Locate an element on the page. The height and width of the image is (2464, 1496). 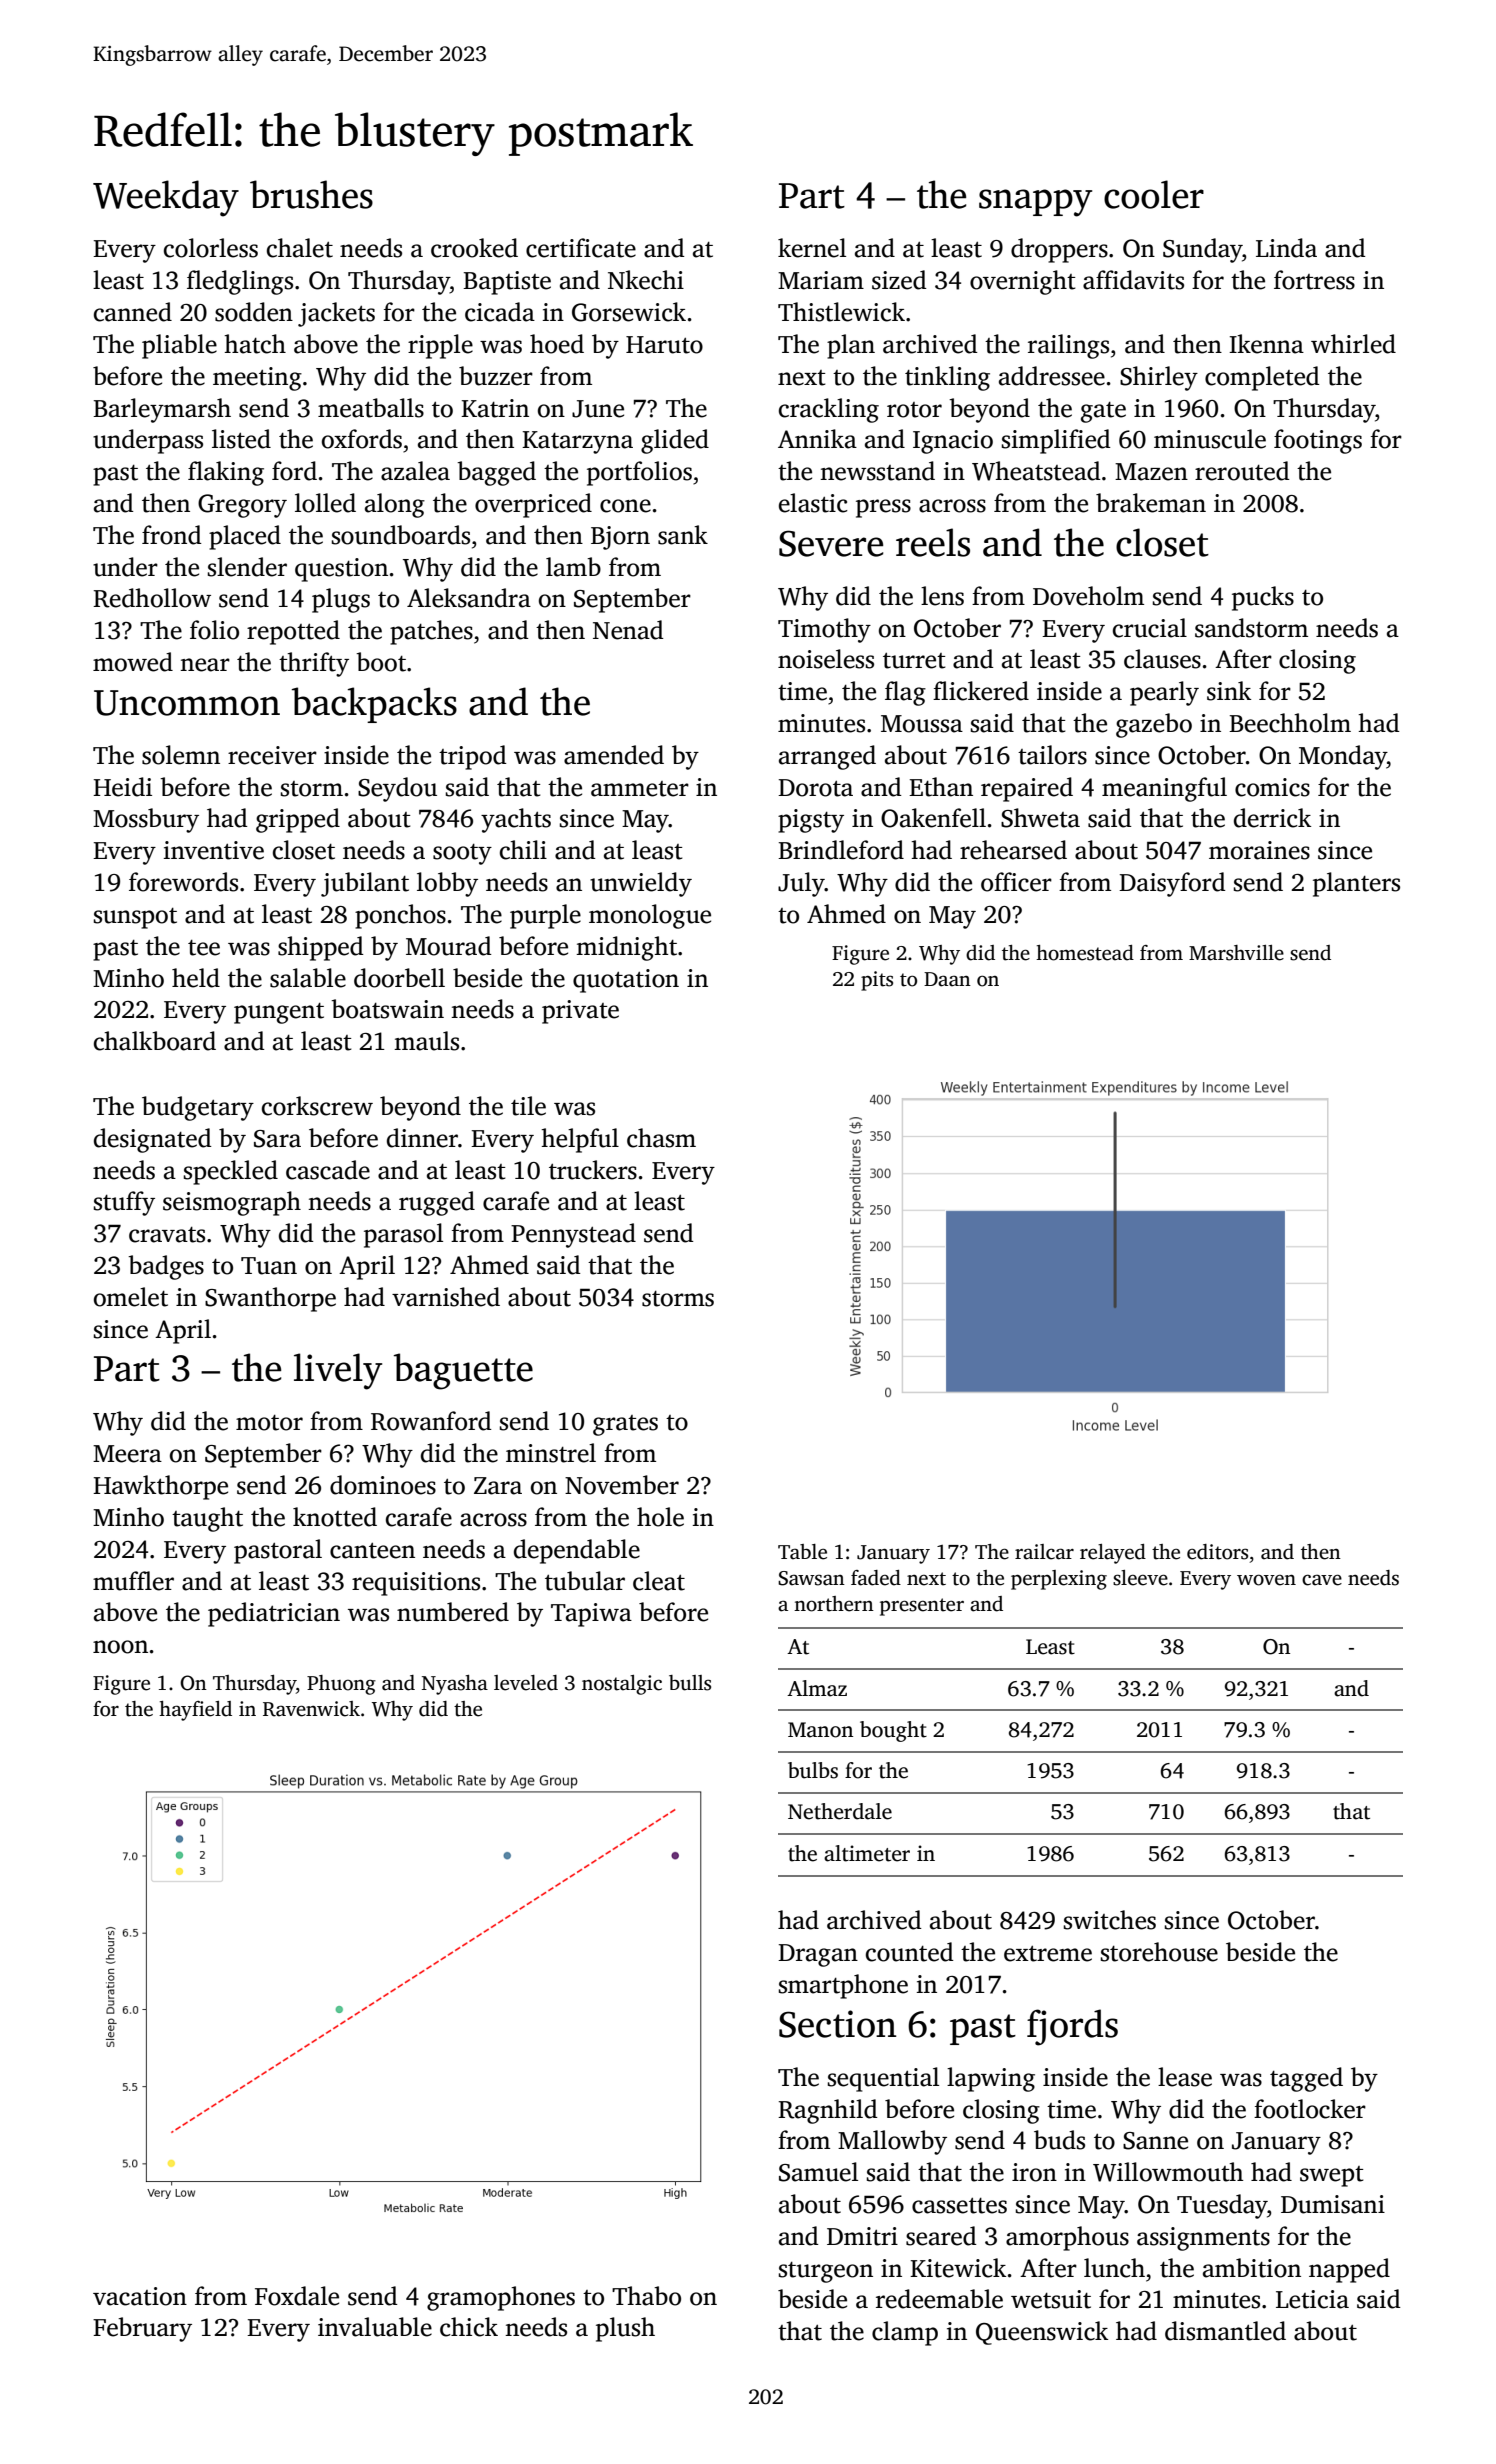
Nenad is located at coordinates (628, 630).
